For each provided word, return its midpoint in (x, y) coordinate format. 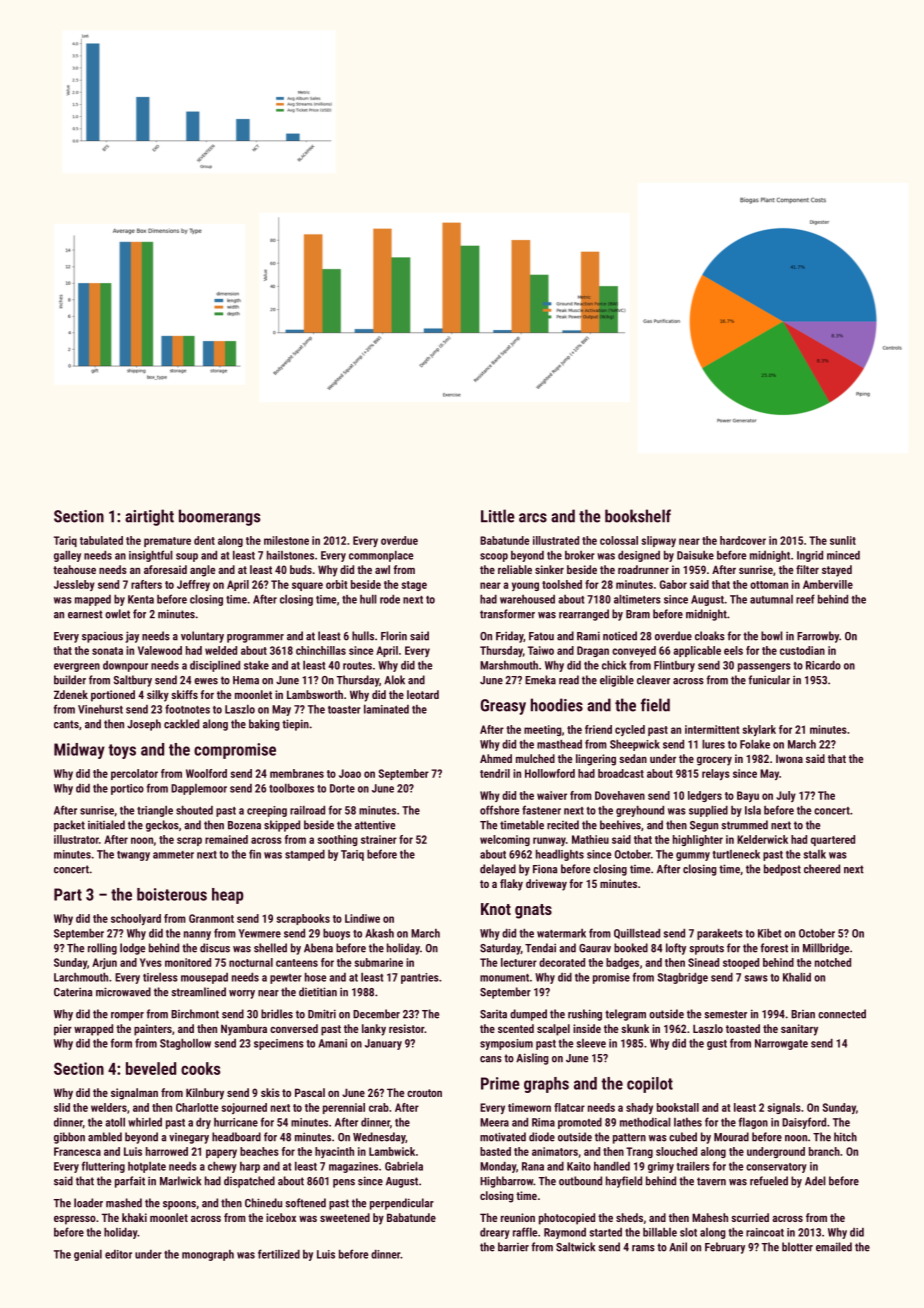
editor (118, 1254)
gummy (693, 856)
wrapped (93, 1030)
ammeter (173, 855)
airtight (149, 517)
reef (805, 599)
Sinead (703, 962)
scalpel (553, 1030)
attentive (375, 825)
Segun (704, 826)
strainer (379, 839)
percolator (134, 774)
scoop (494, 557)
